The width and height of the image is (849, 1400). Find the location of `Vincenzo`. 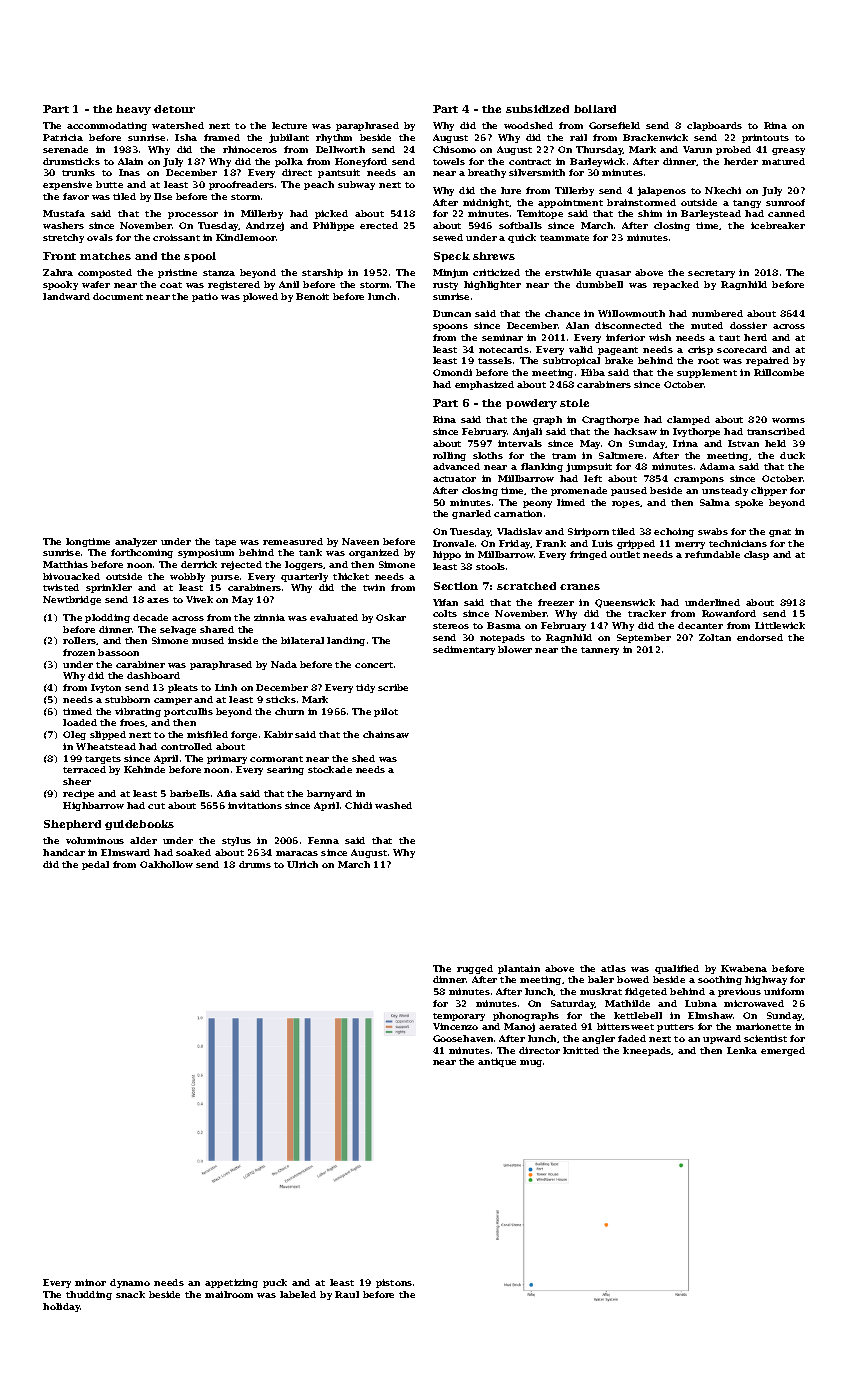

Vincenzo is located at coordinates (455, 1026).
